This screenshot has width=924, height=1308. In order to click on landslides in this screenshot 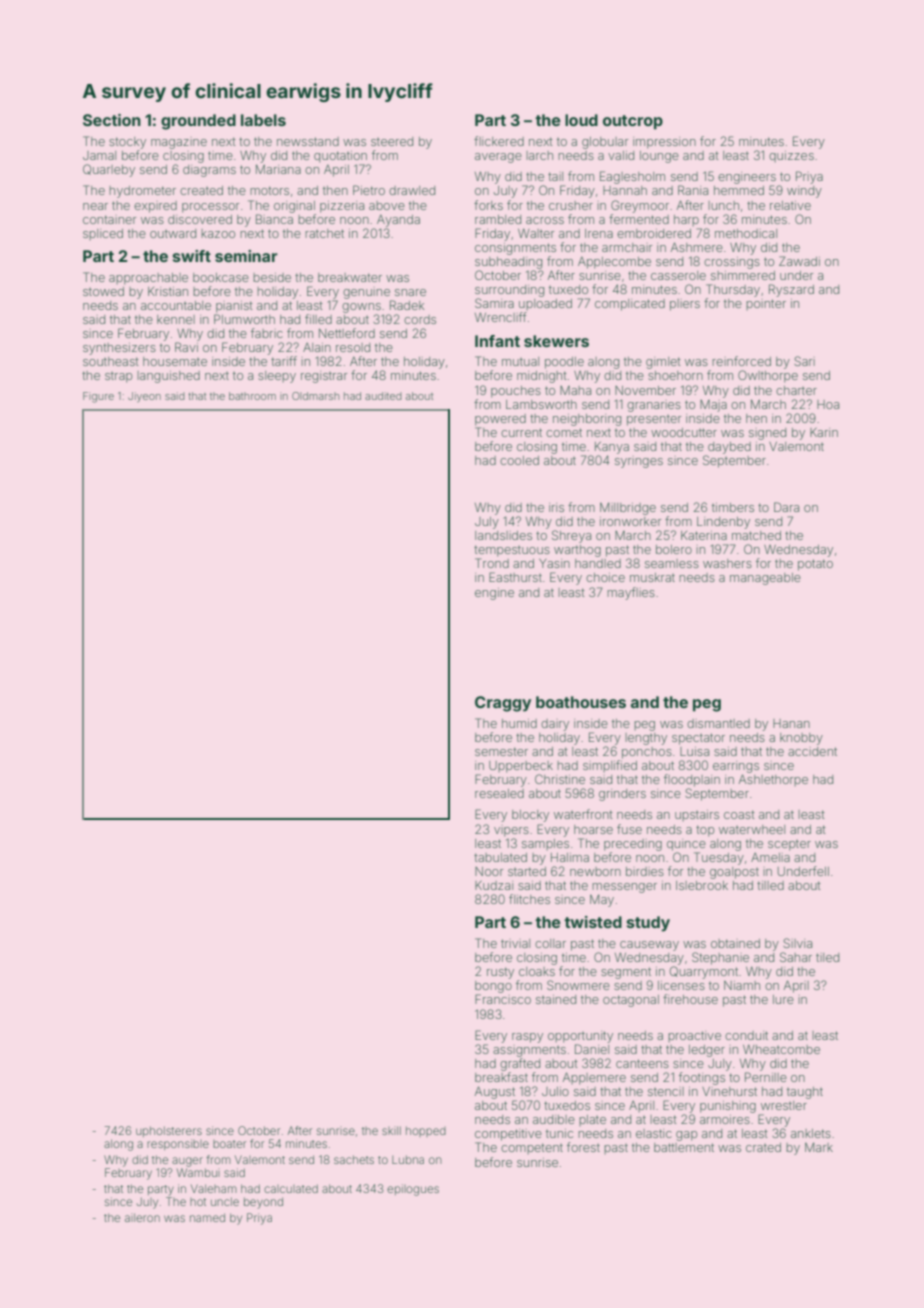, I will do `click(503, 535)`.
